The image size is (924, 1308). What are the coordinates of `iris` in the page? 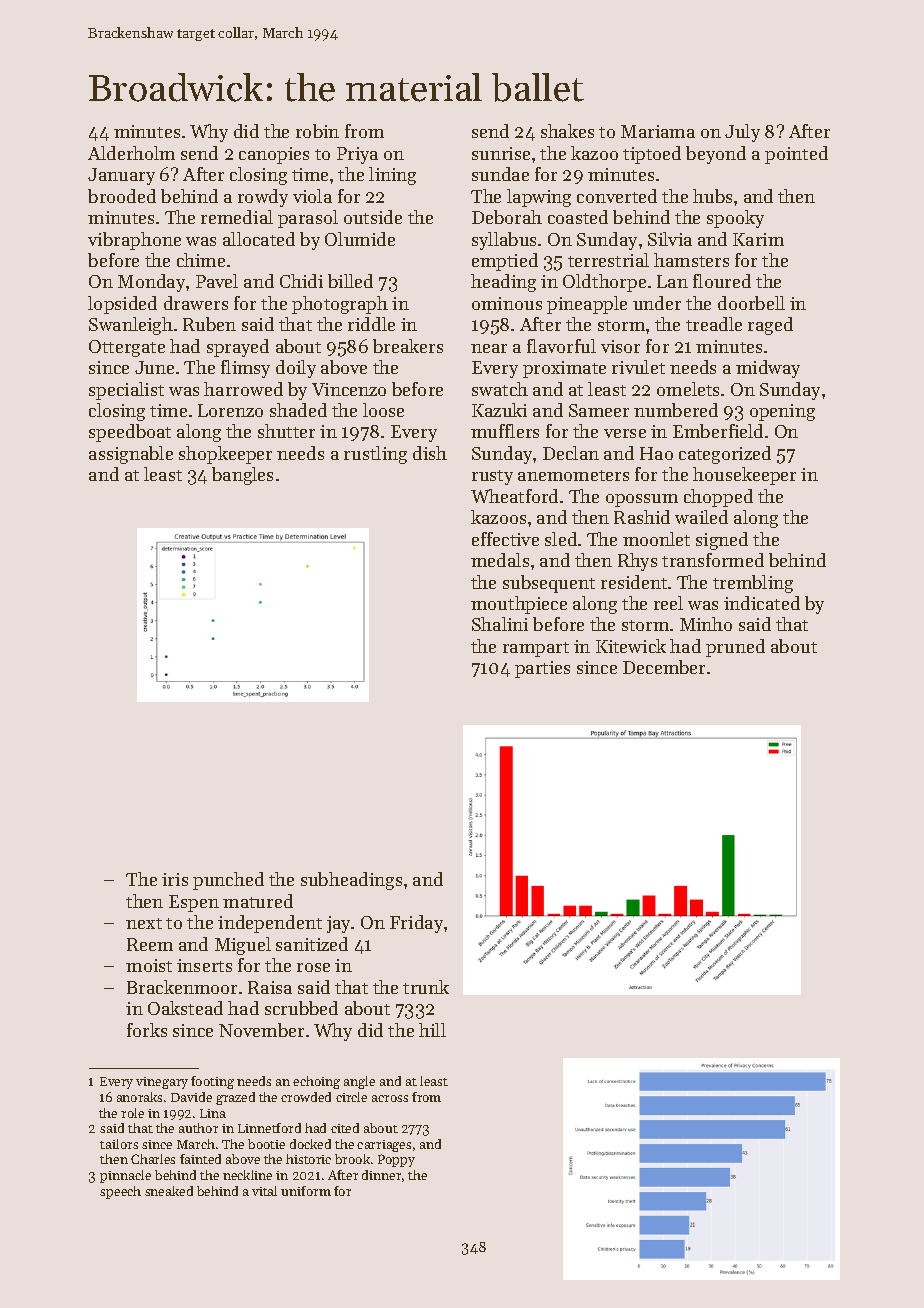 It's located at (175, 879).
